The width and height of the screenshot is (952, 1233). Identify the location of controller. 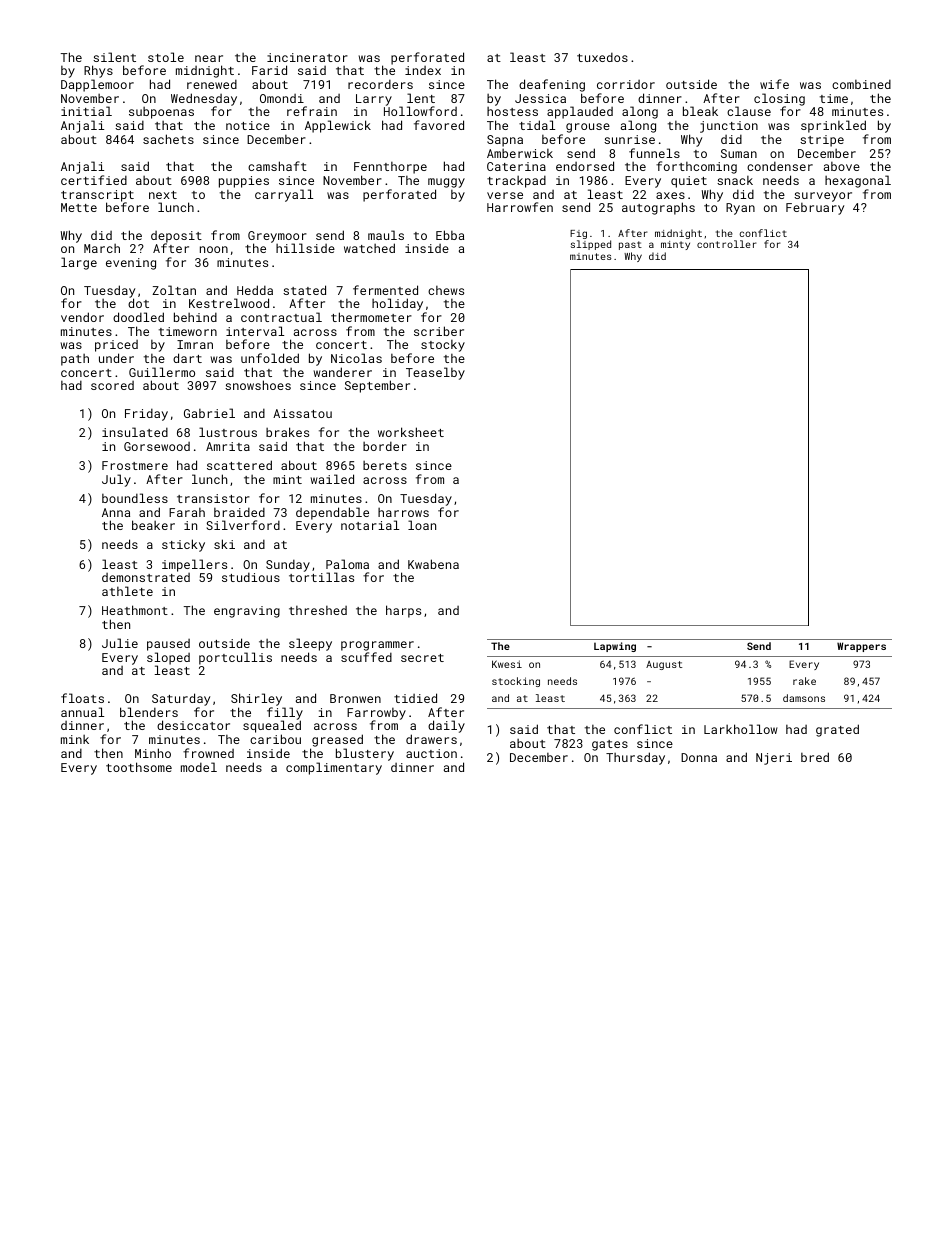
(727, 244).
